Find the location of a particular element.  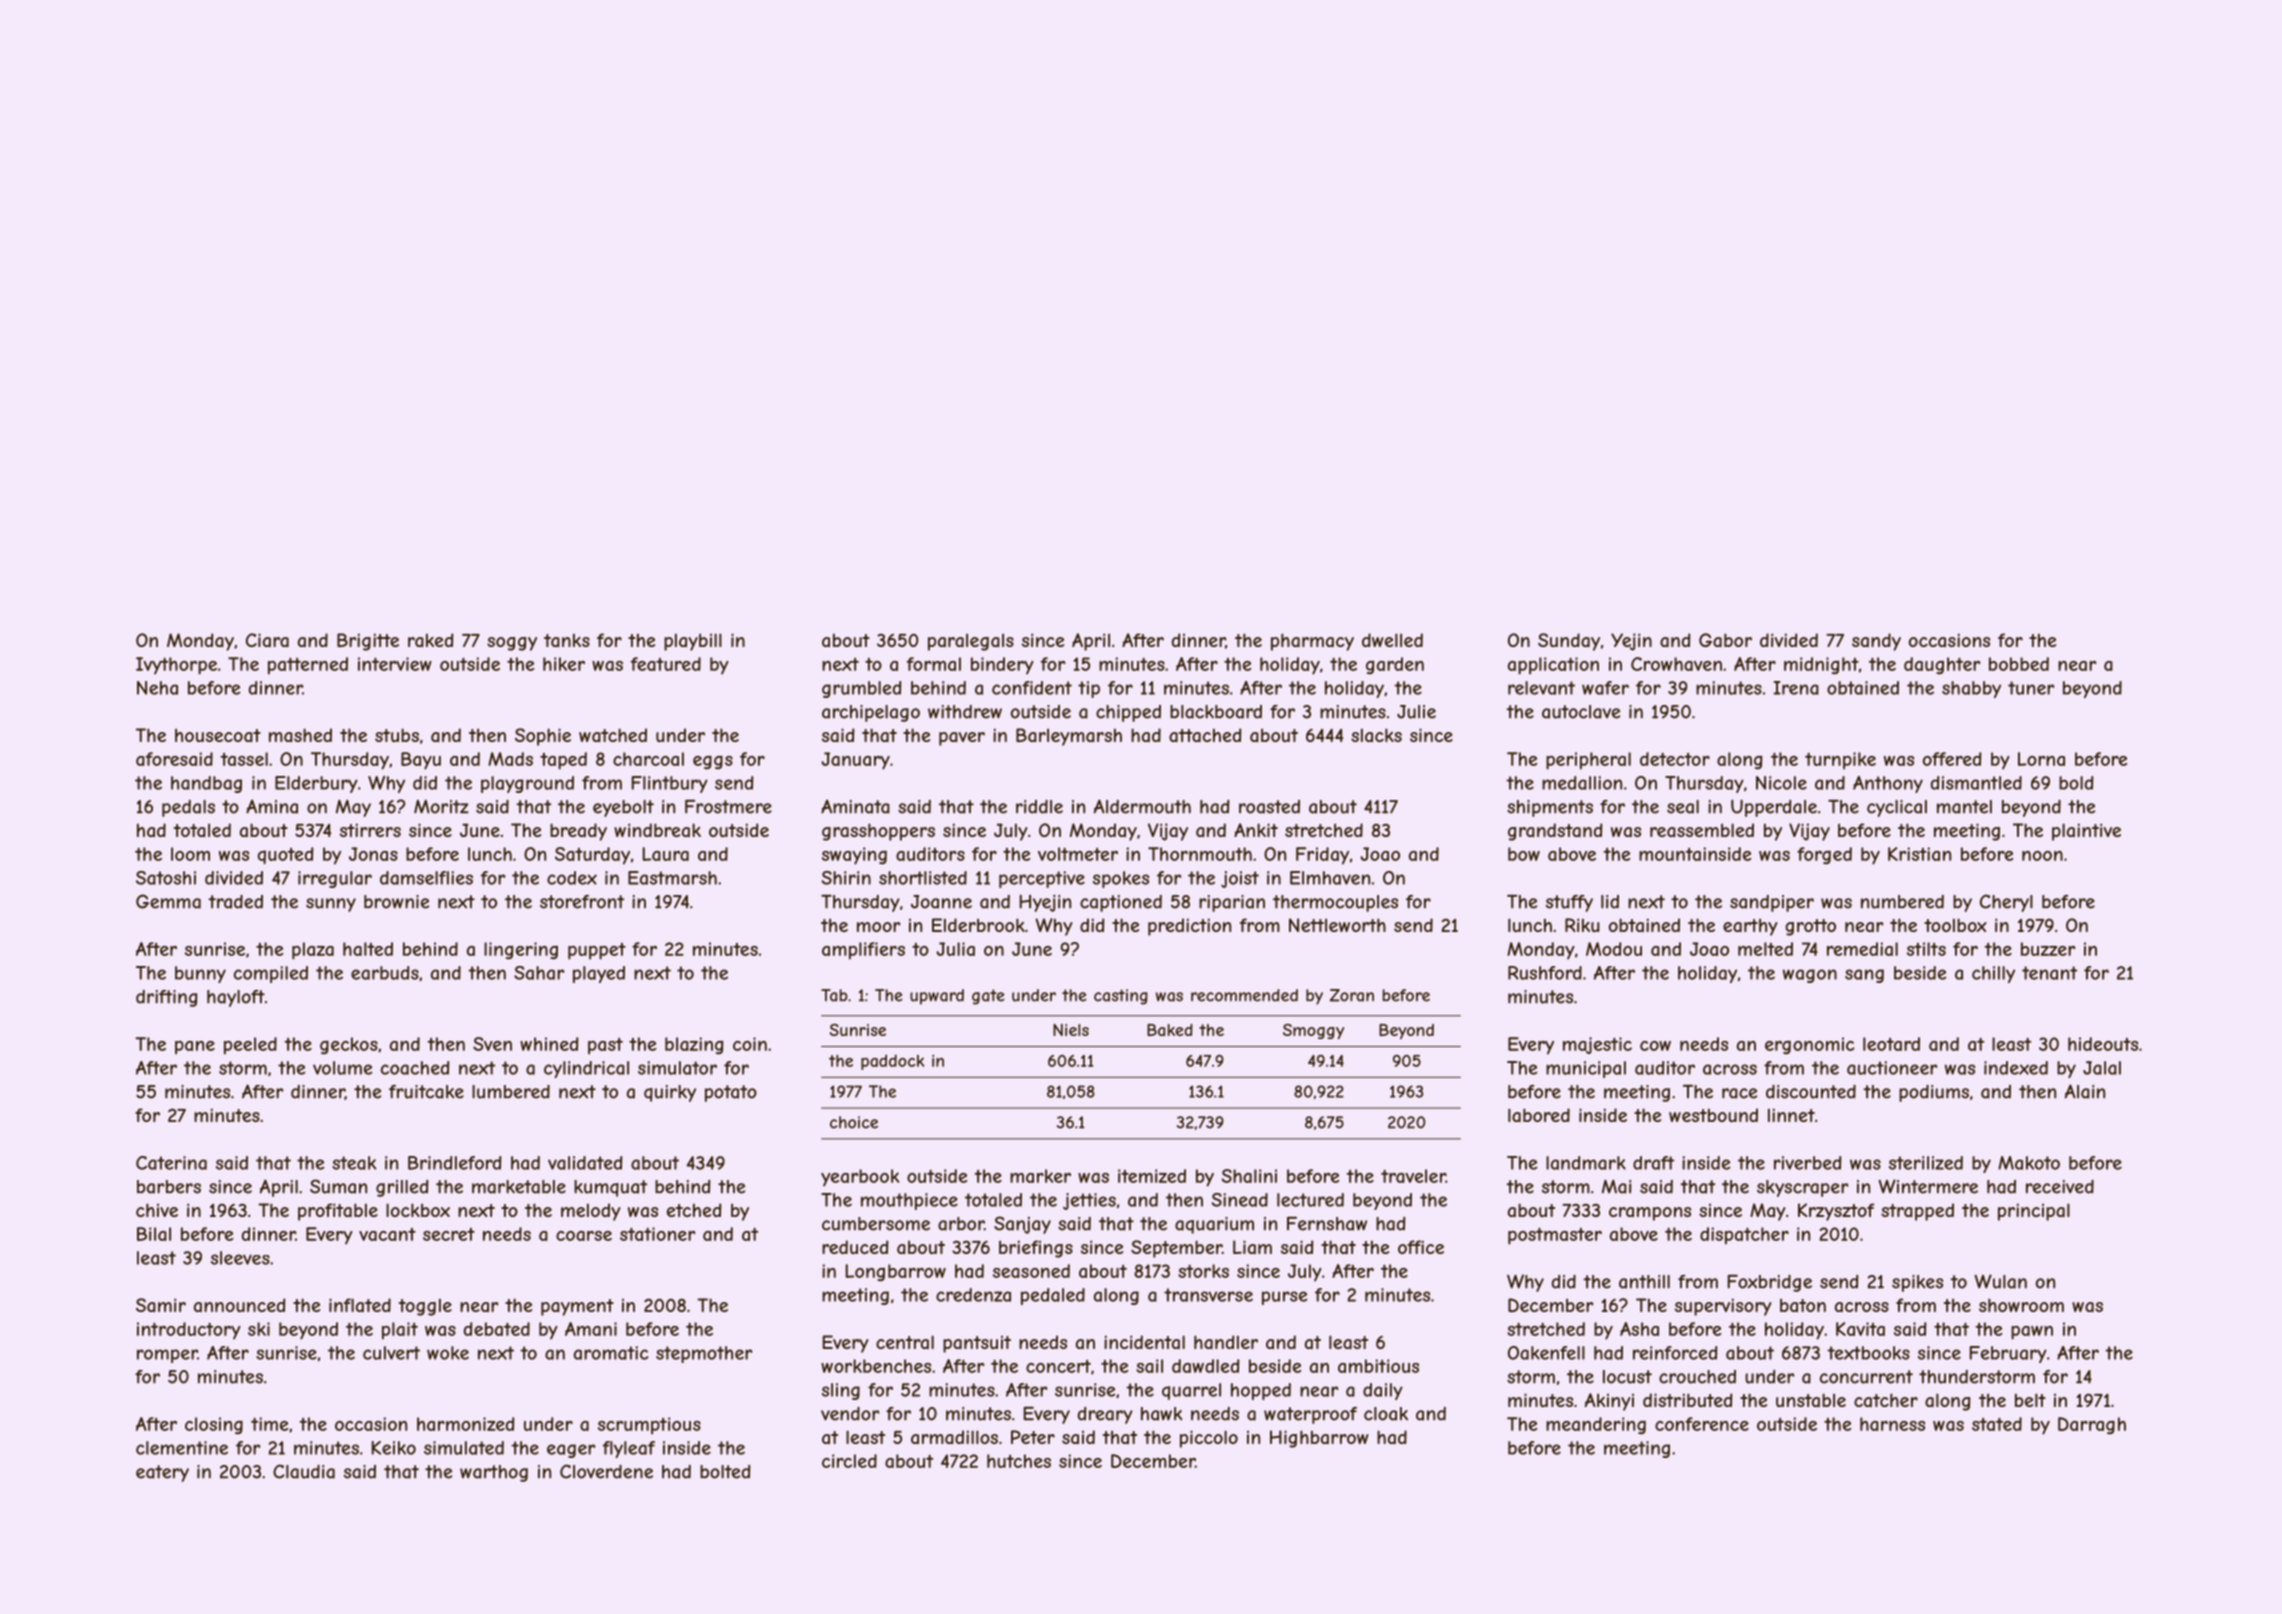

pharmacy is located at coordinates (1312, 642).
